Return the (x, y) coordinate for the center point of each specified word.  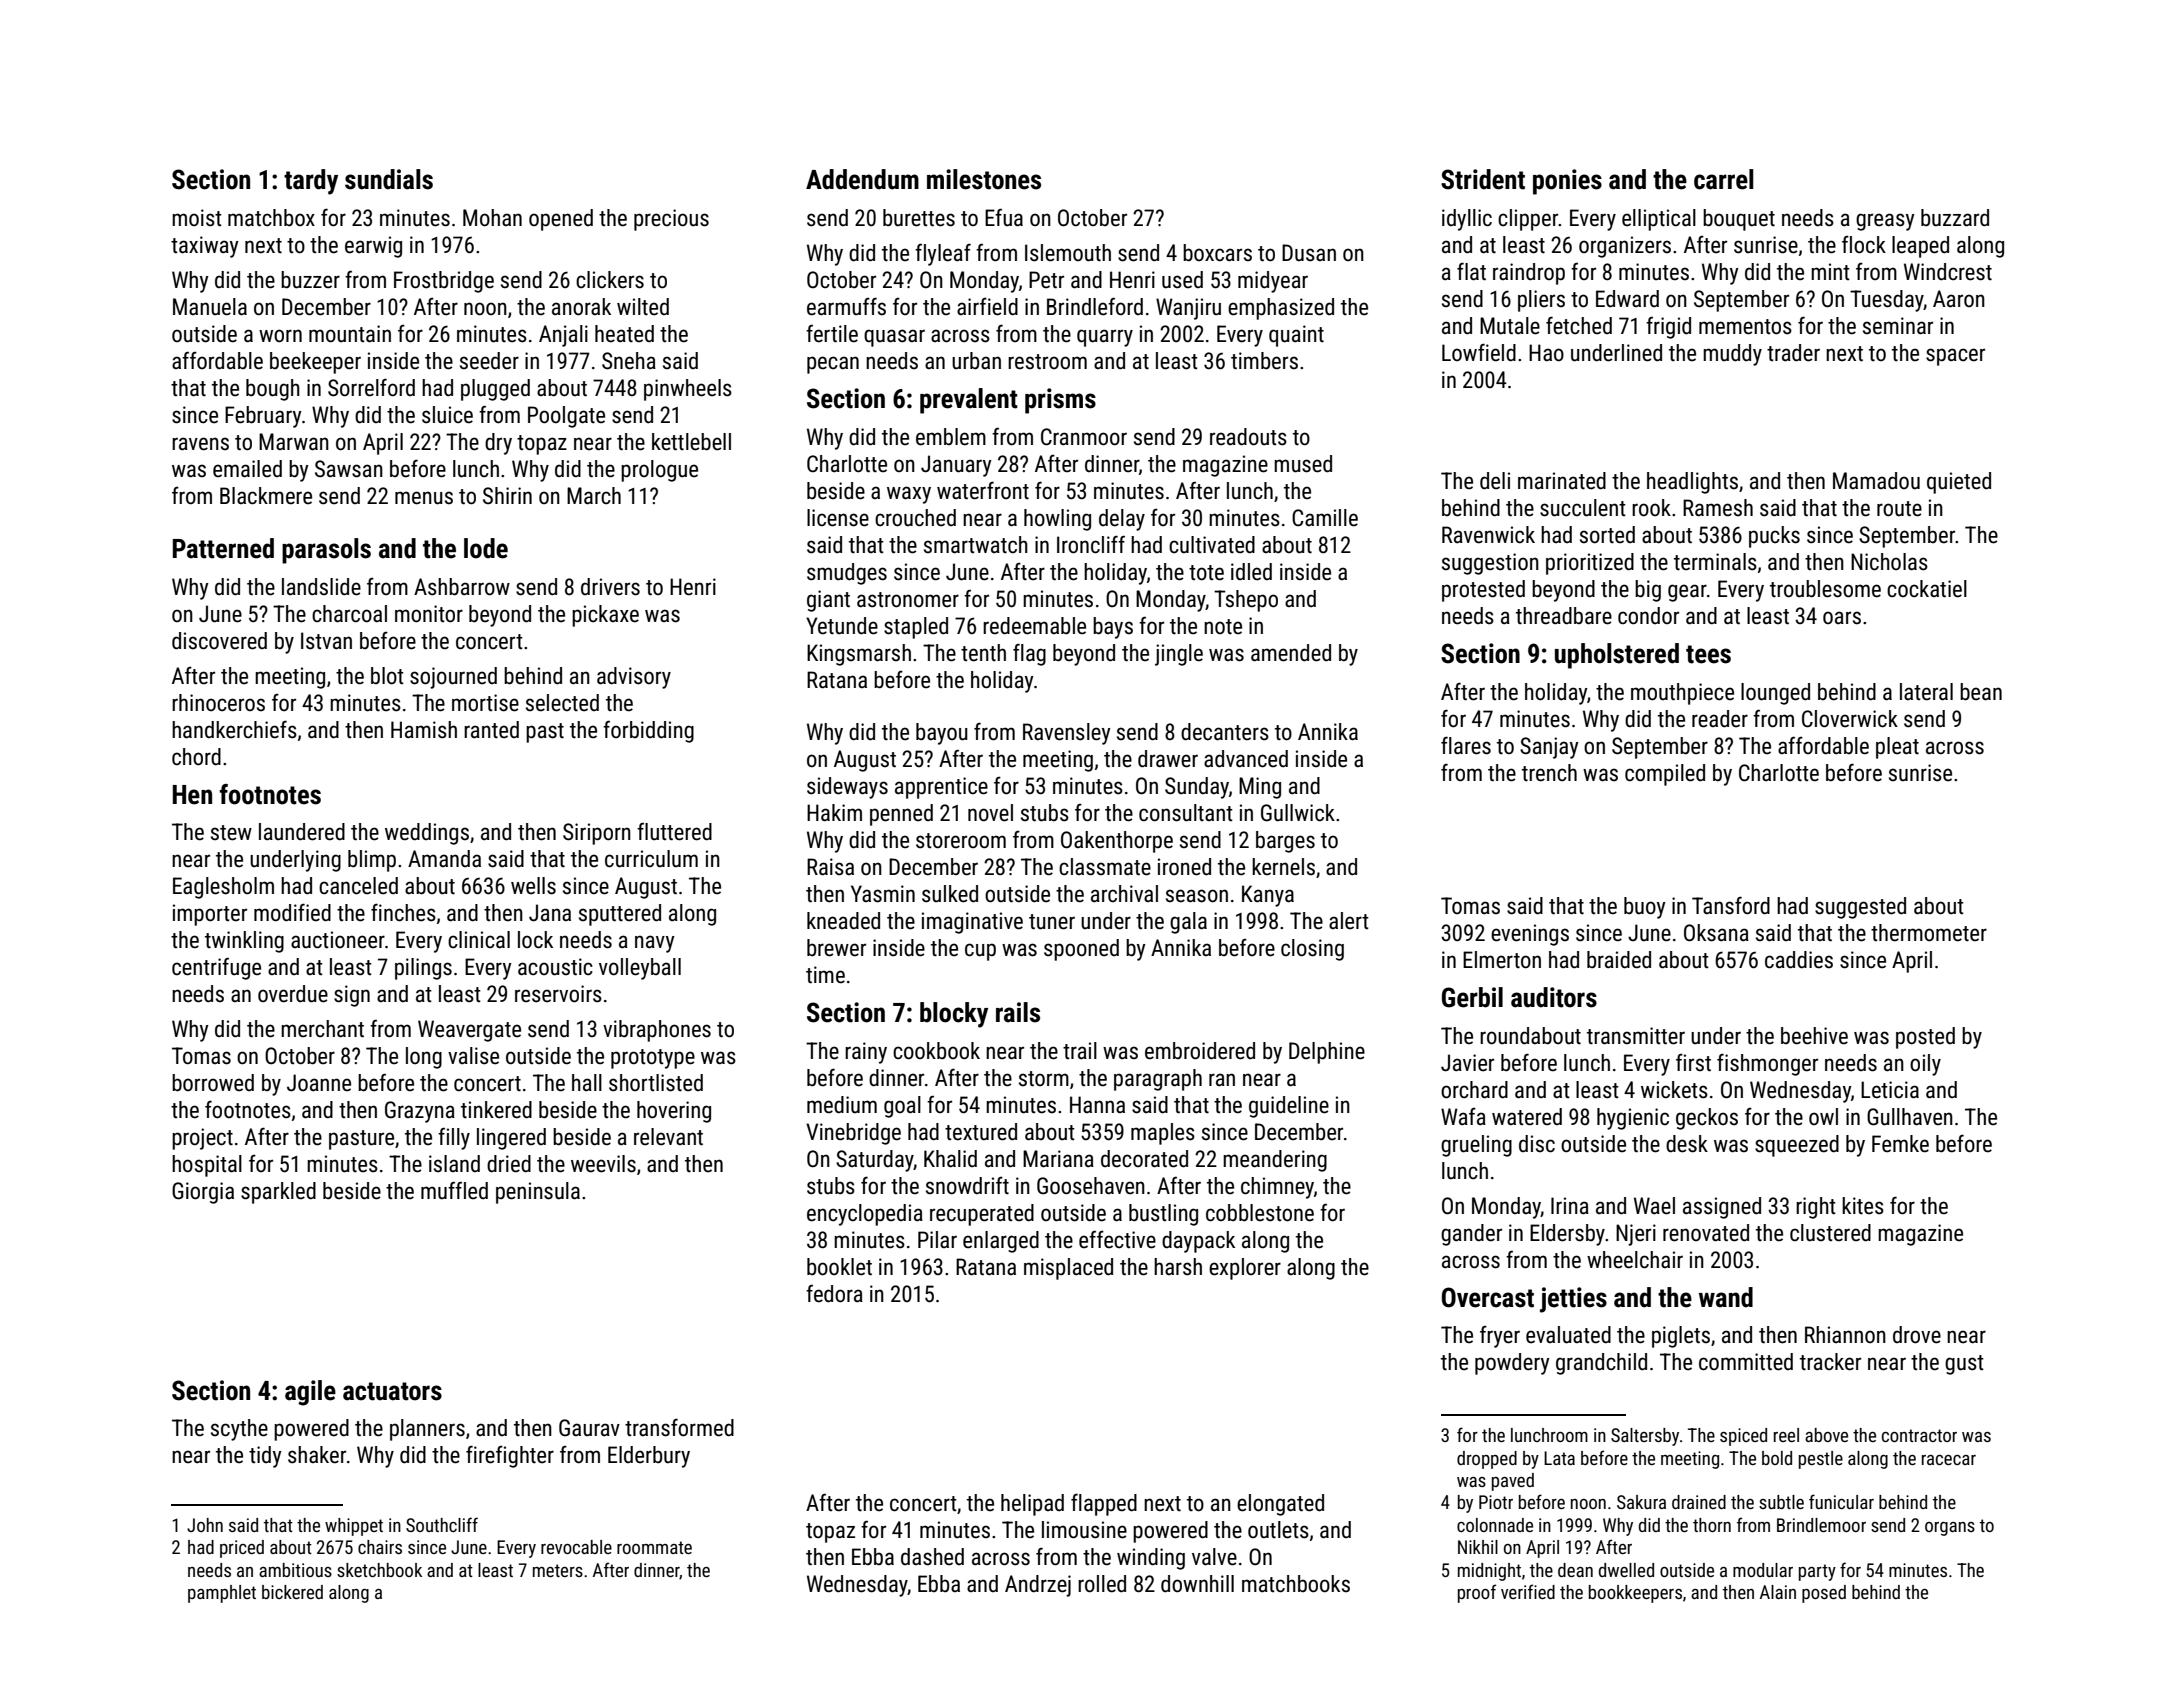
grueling (1476, 1146)
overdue (293, 994)
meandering (1275, 1161)
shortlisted (656, 1083)
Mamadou (1876, 481)
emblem (951, 437)
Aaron (1959, 299)
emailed (247, 469)
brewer (836, 948)
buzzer (310, 280)
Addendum (862, 179)
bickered (292, 1592)
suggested (1860, 908)
